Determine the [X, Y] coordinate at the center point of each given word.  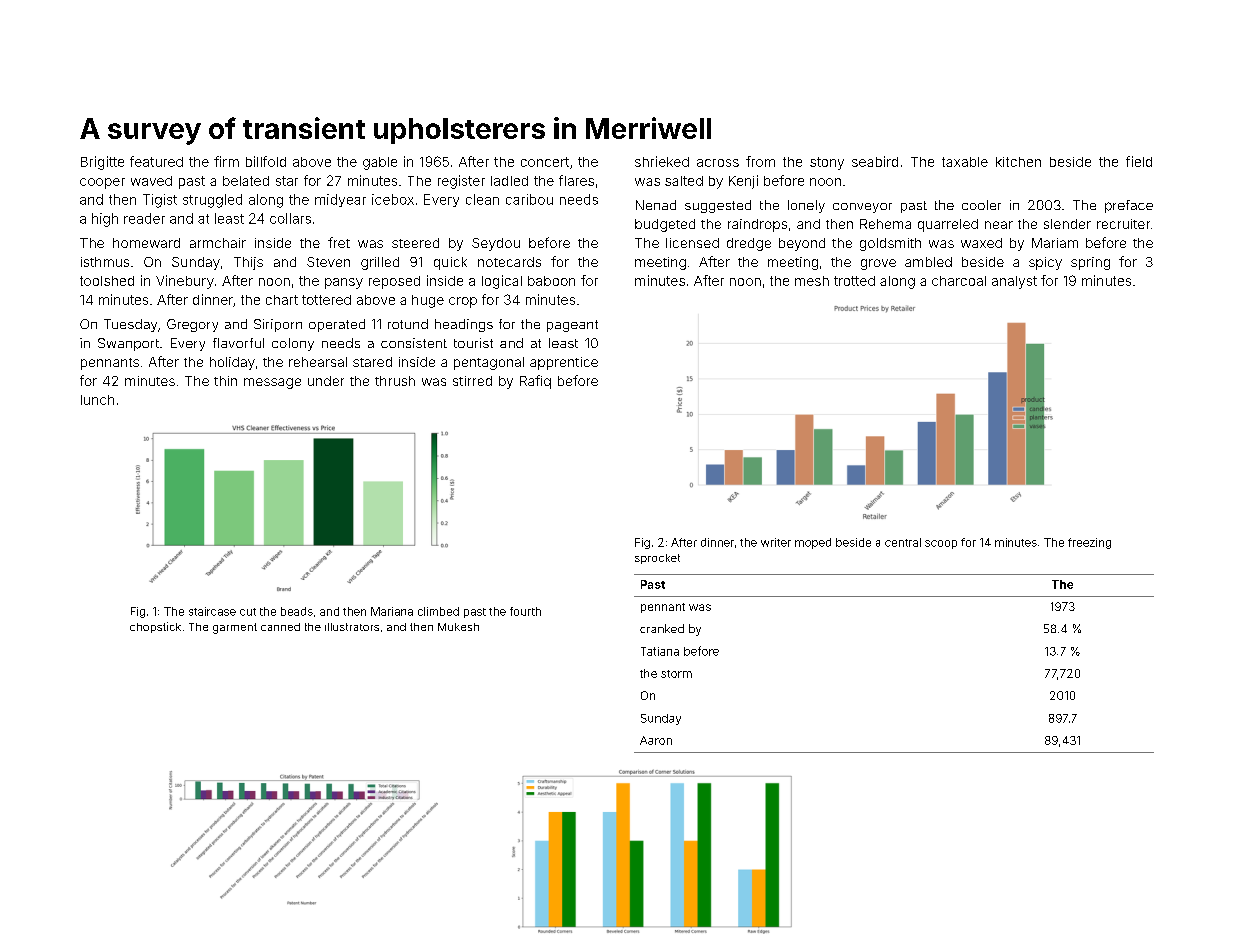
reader [144, 218]
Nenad [656, 205]
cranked [662, 628]
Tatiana [660, 651]
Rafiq [535, 382]
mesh [812, 281]
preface [1129, 206]
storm [676, 674]
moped [813, 543]
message [272, 383]
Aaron [656, 740]
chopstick [155, 627]
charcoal [959, 281]
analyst [1014, 282]
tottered [326, 300]
